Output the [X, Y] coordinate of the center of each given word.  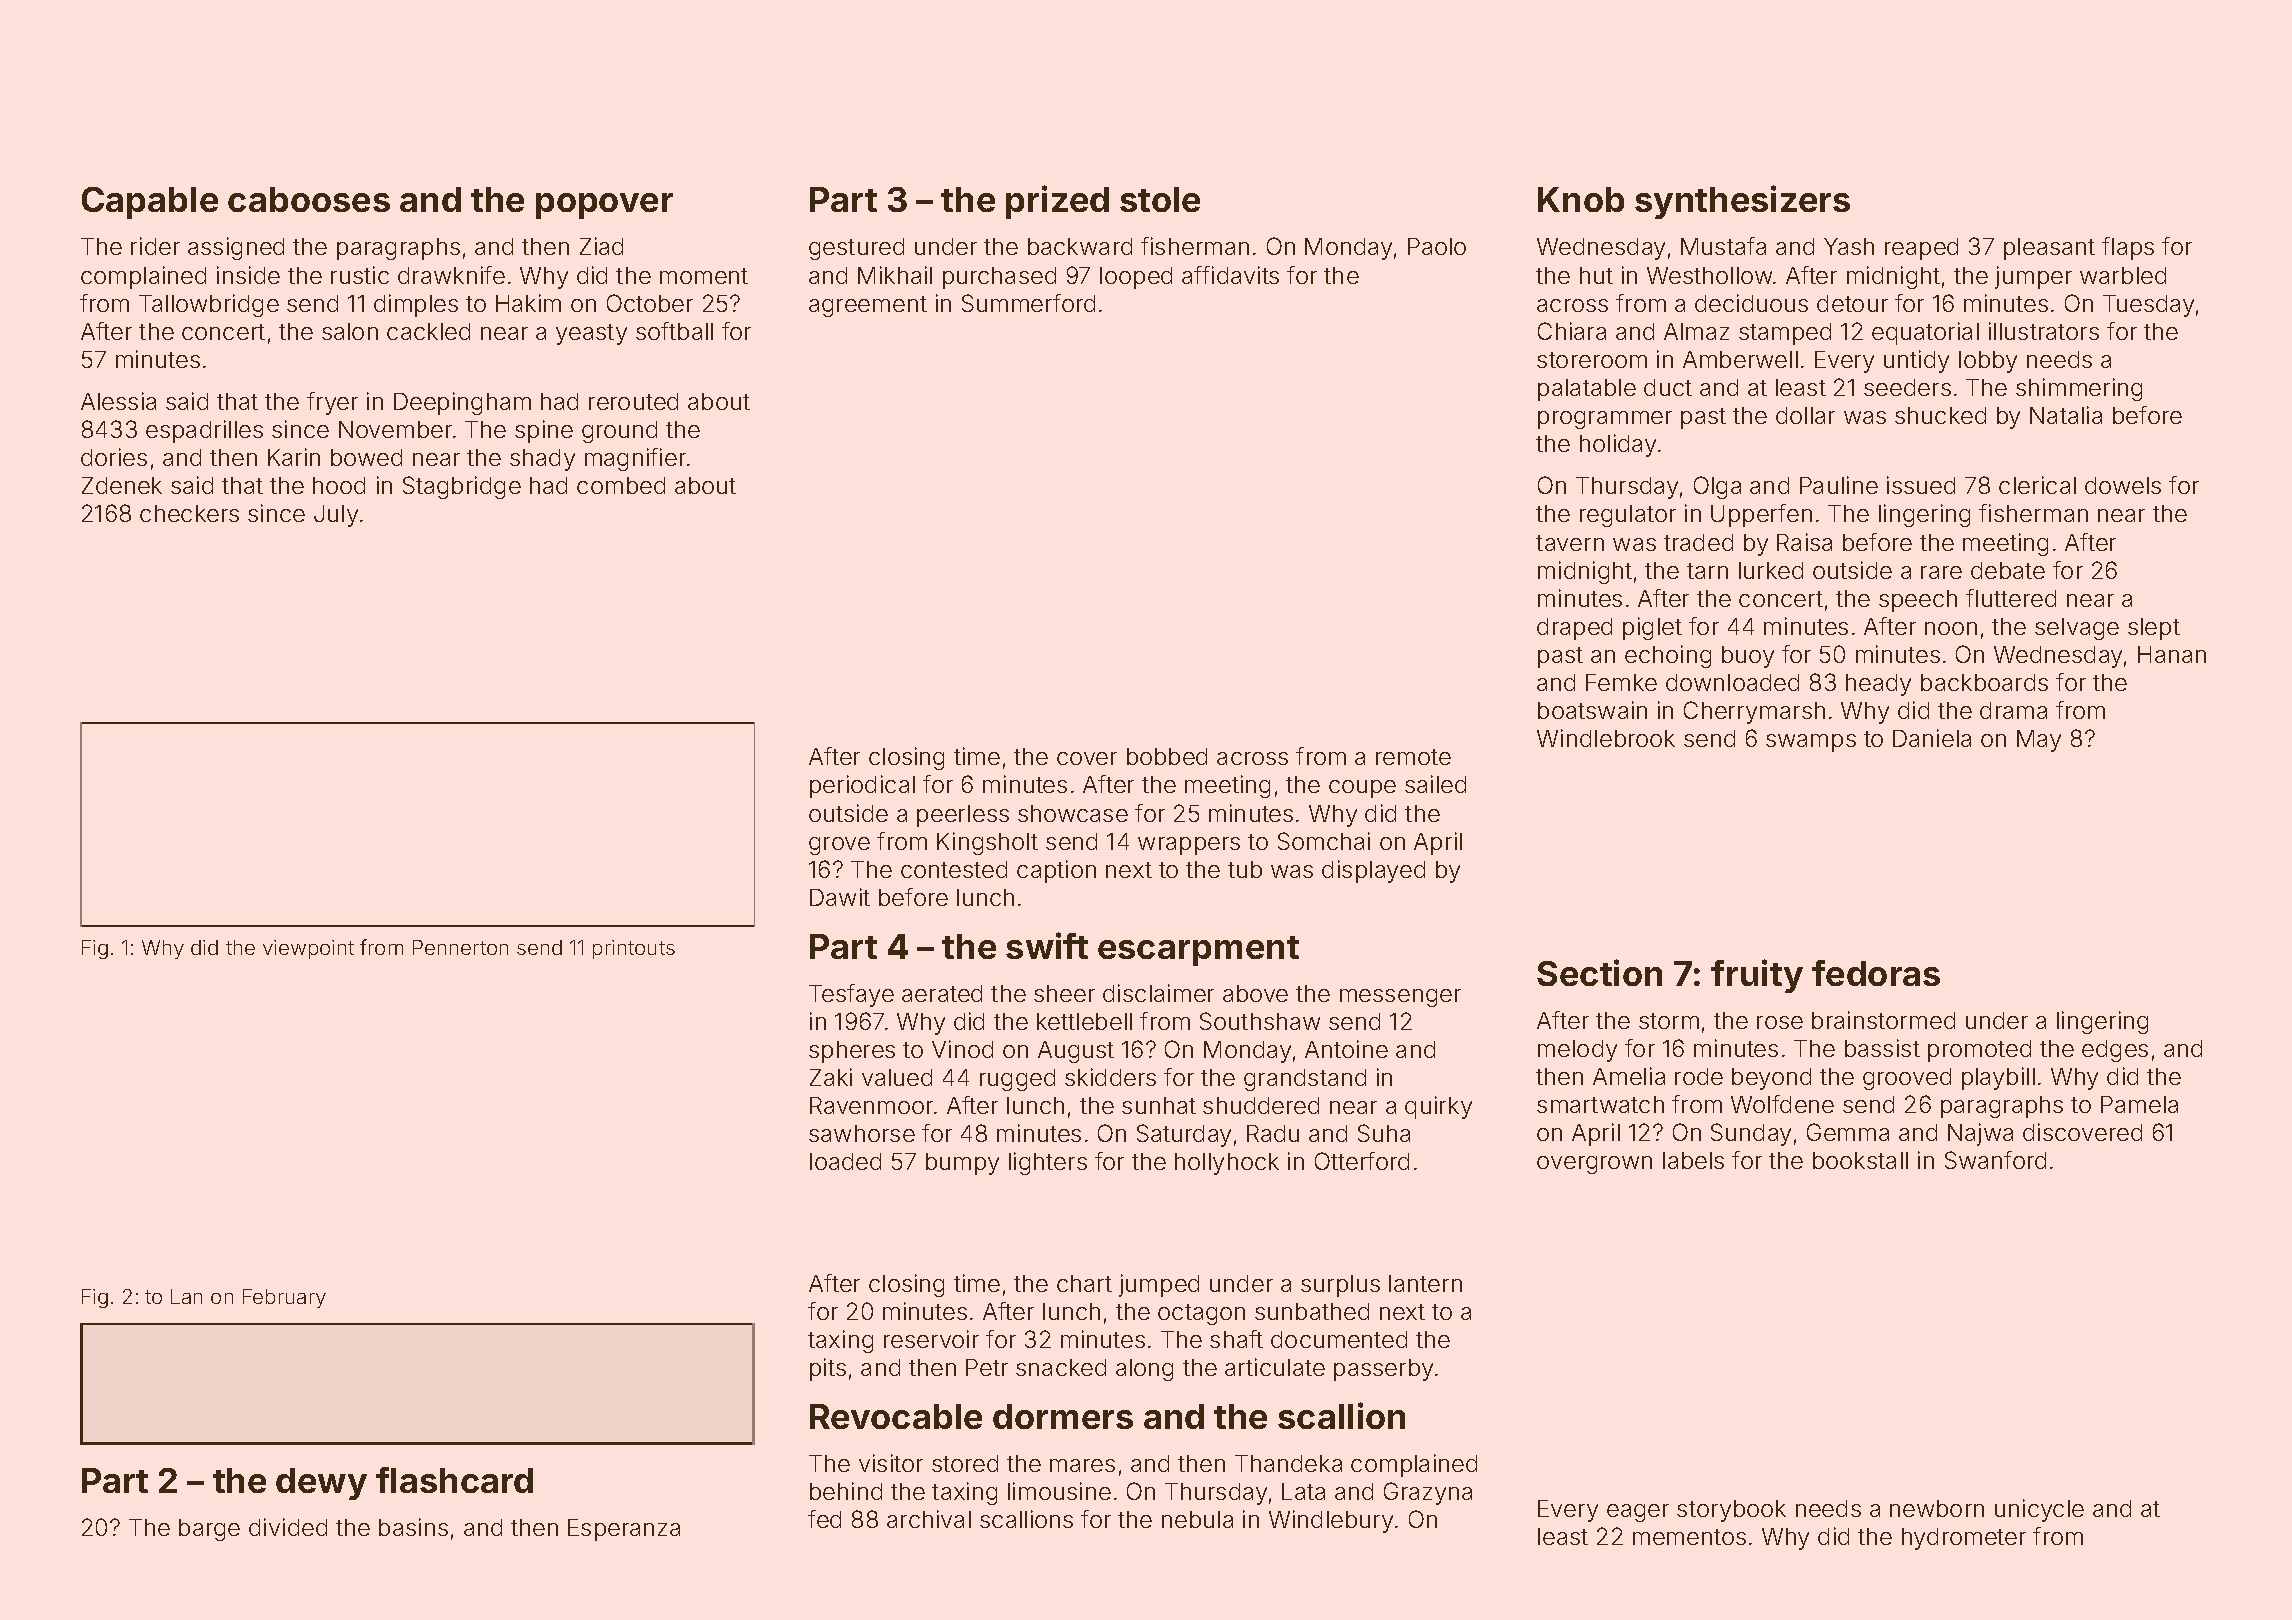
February [284, 1298]
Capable [150, 203]
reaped [1921, 249]
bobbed [1167, 756]
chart [1084, 1283]
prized [1057, 202]
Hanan [2172, 654]
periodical [862, 786]
